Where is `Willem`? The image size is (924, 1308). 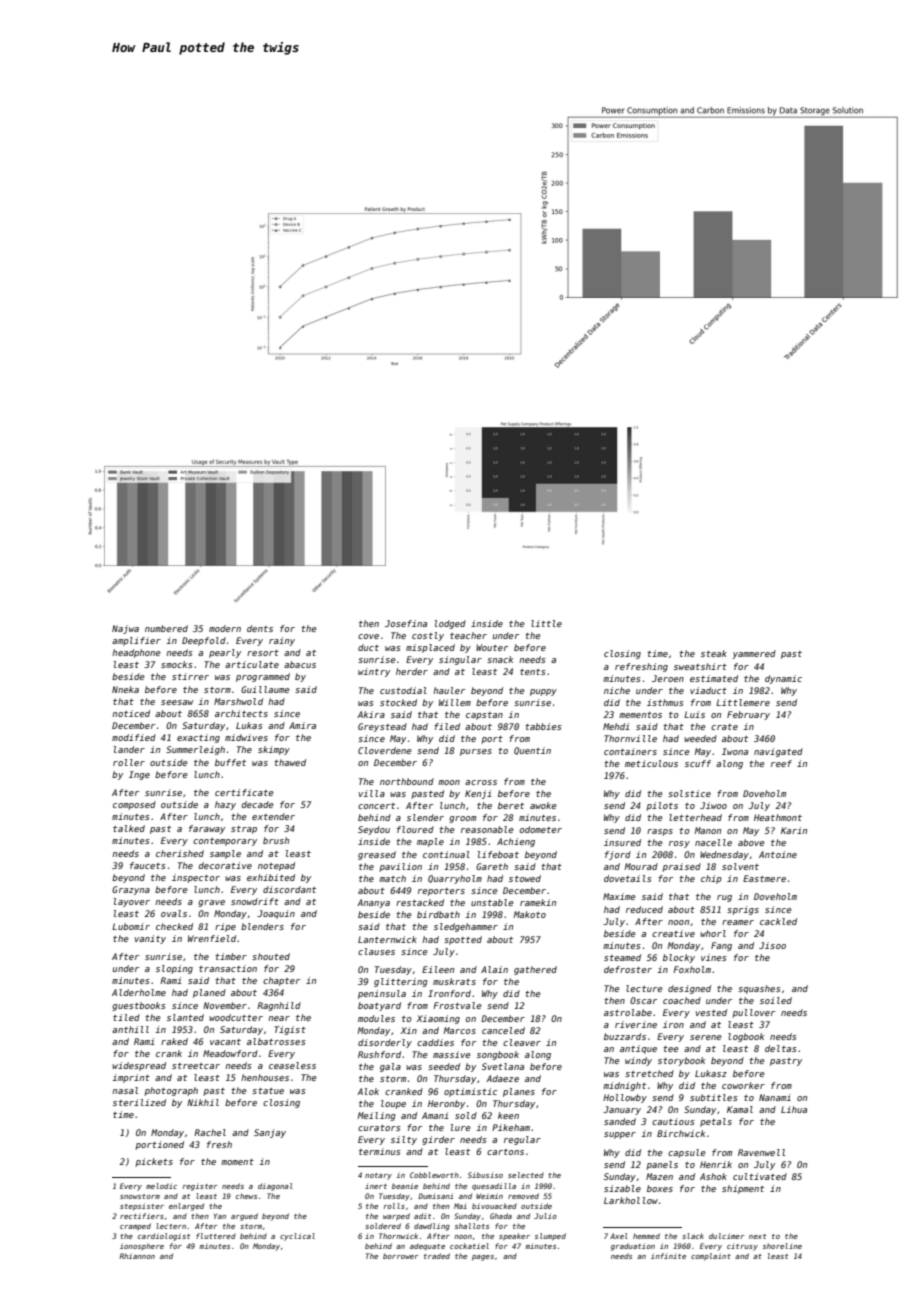
Willem is located at coordinates (455, 702).
